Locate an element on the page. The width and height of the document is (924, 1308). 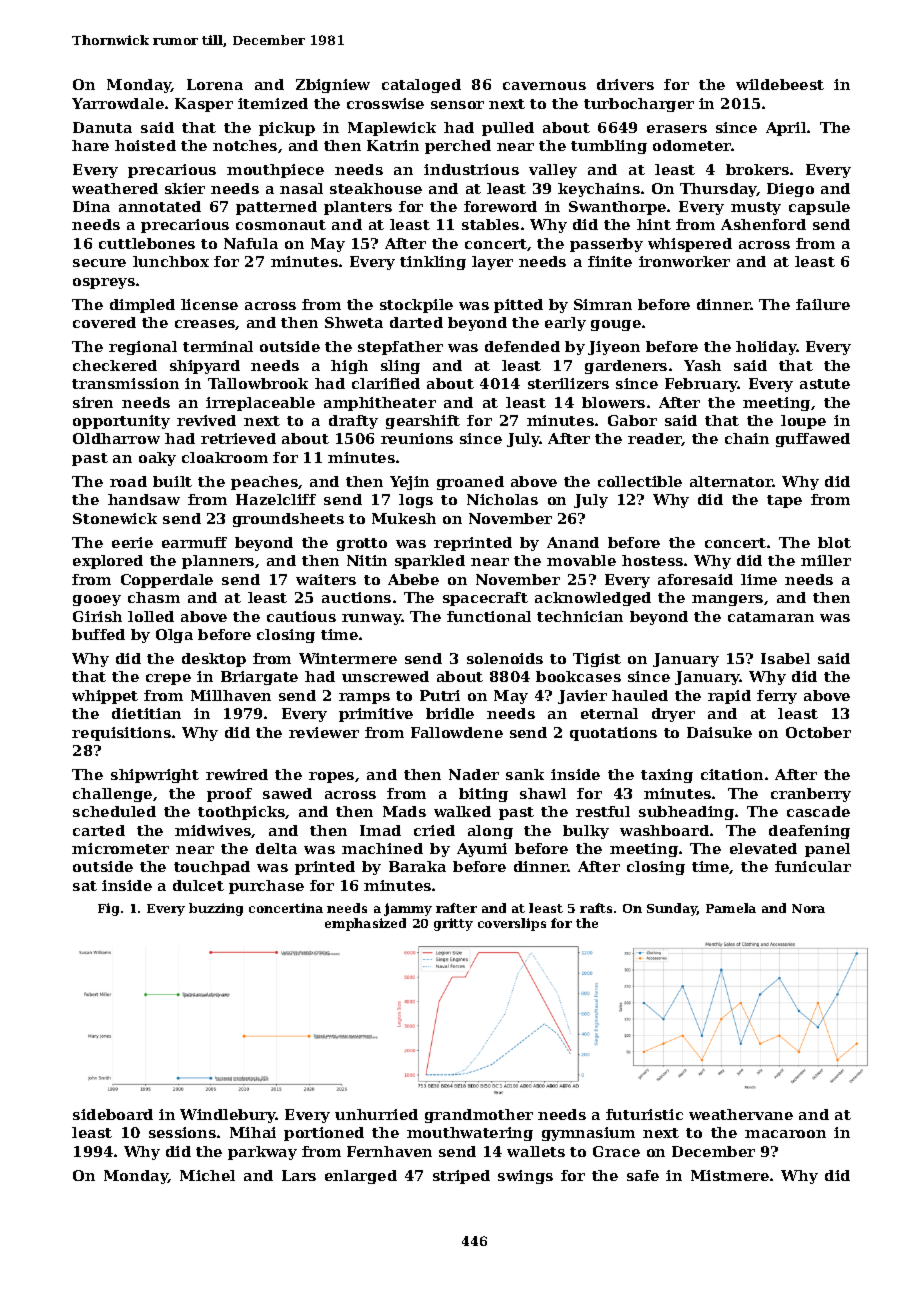
license is located at coordinates (209, 304).
